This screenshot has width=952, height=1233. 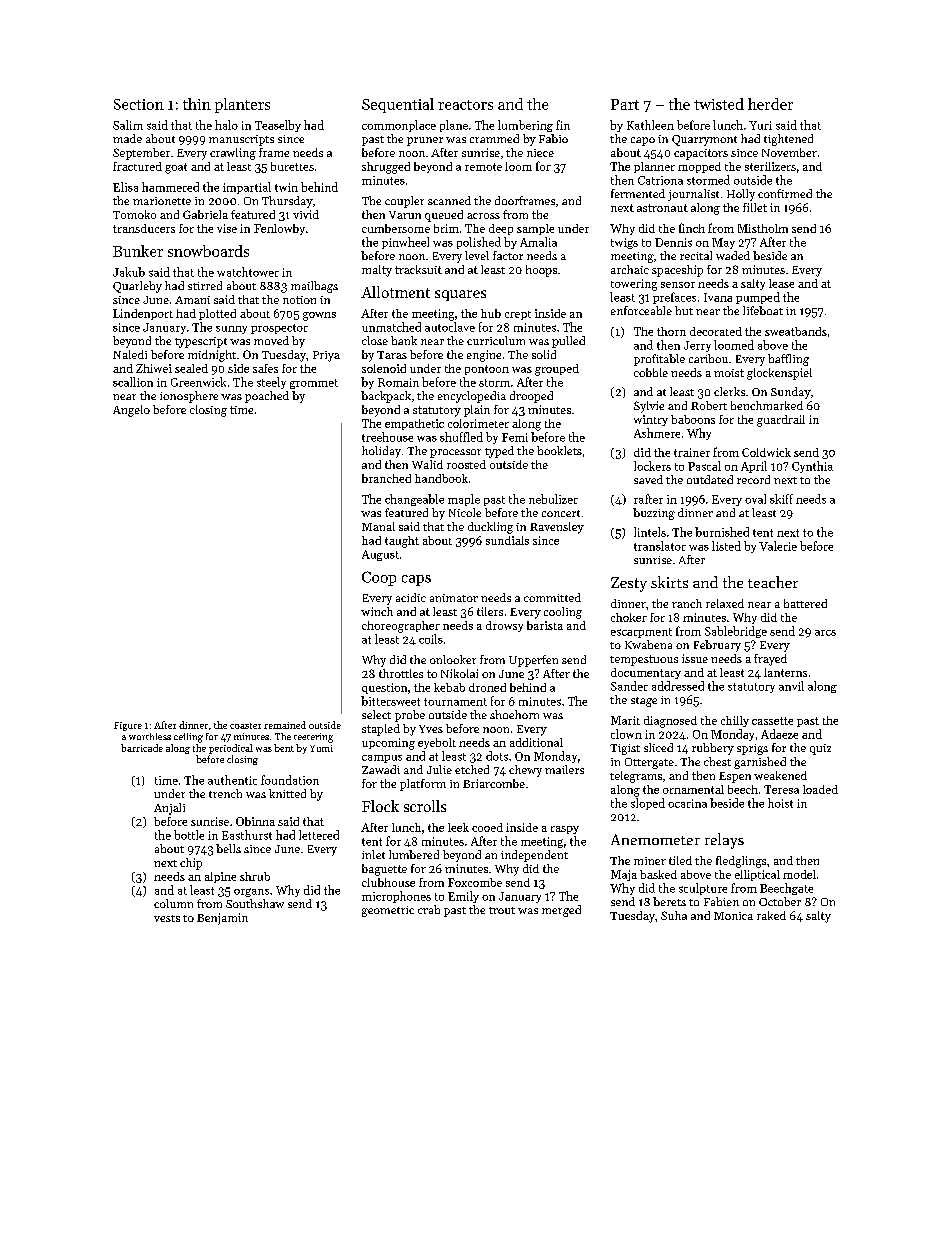 I want to click on chilly, so click(x=735, y=721).
